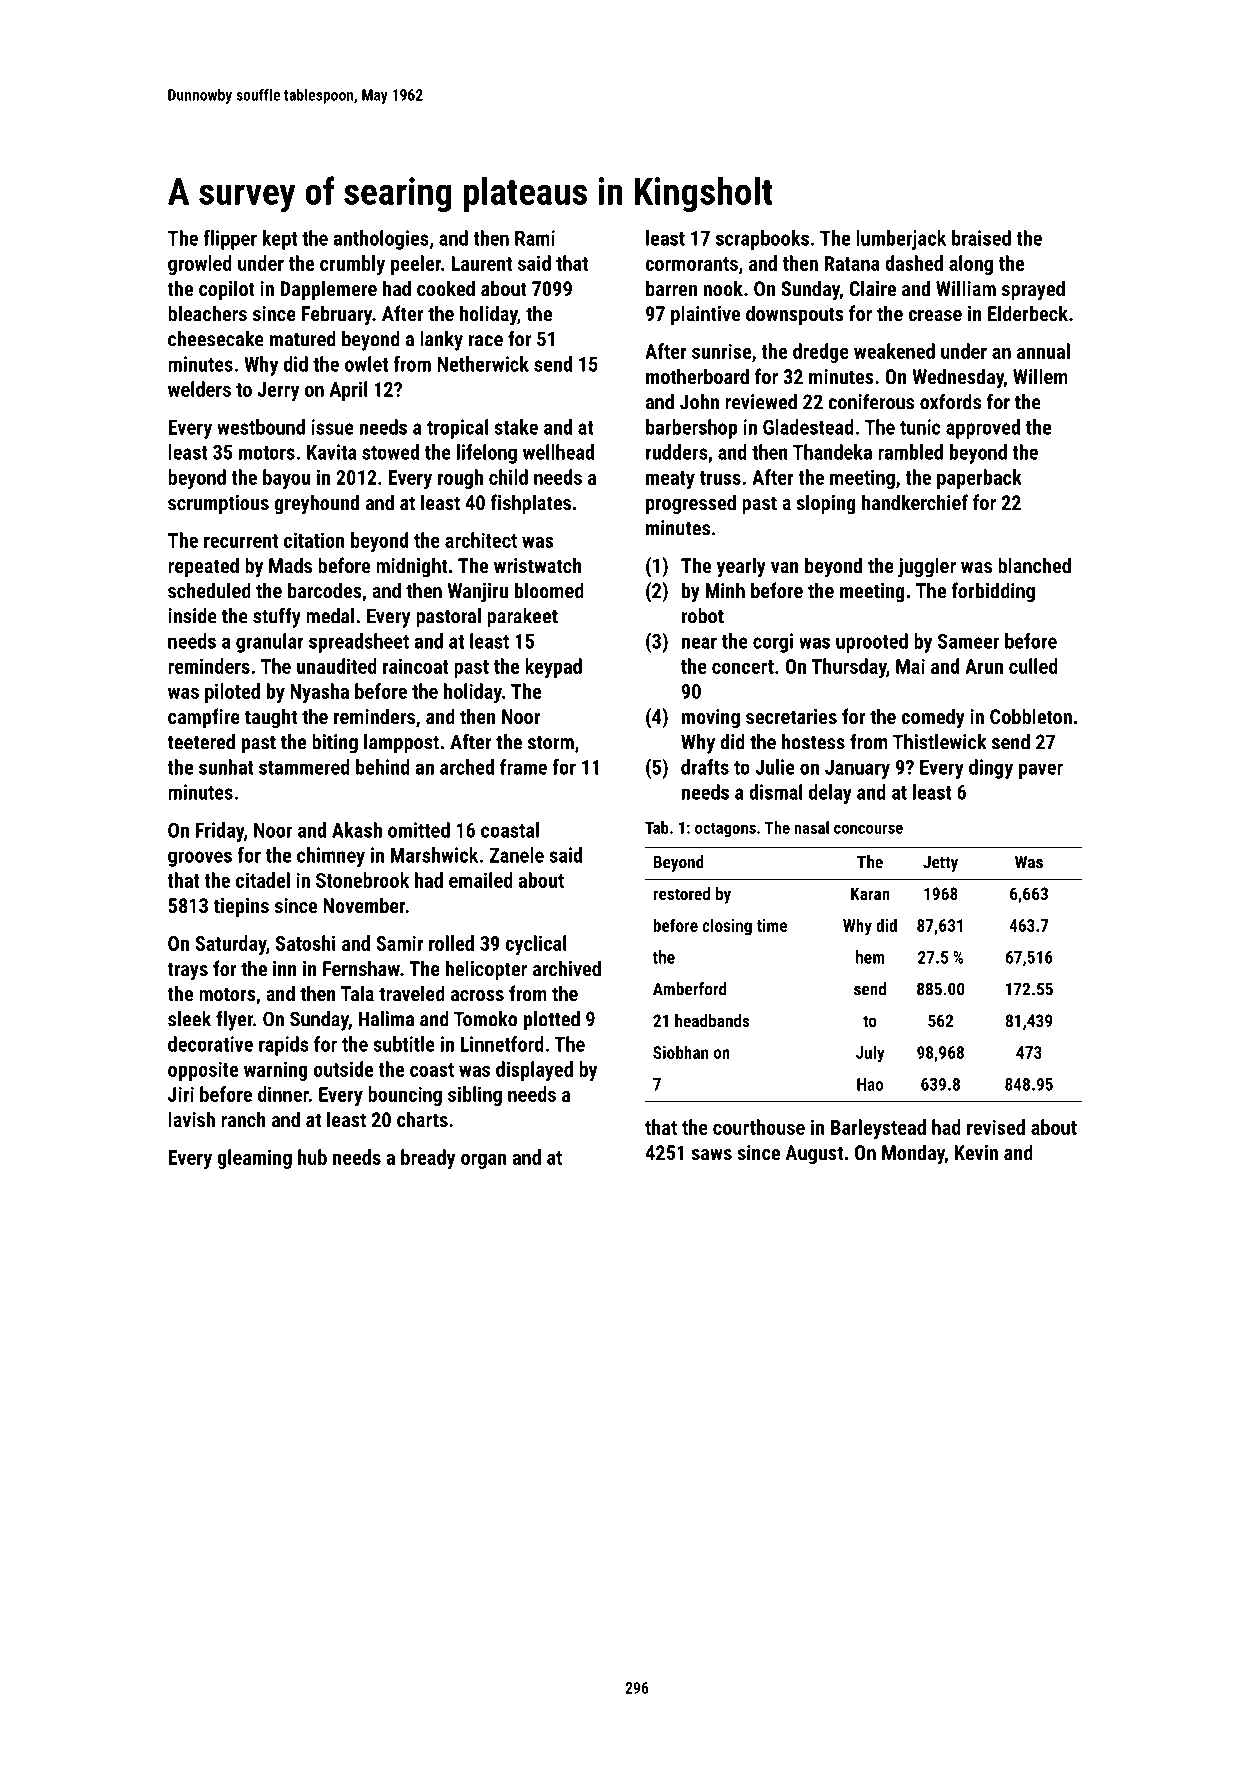  What do you see at coordinates (968, 641) in the page?
I see `Sameer` at bounding box center [968, 641].
